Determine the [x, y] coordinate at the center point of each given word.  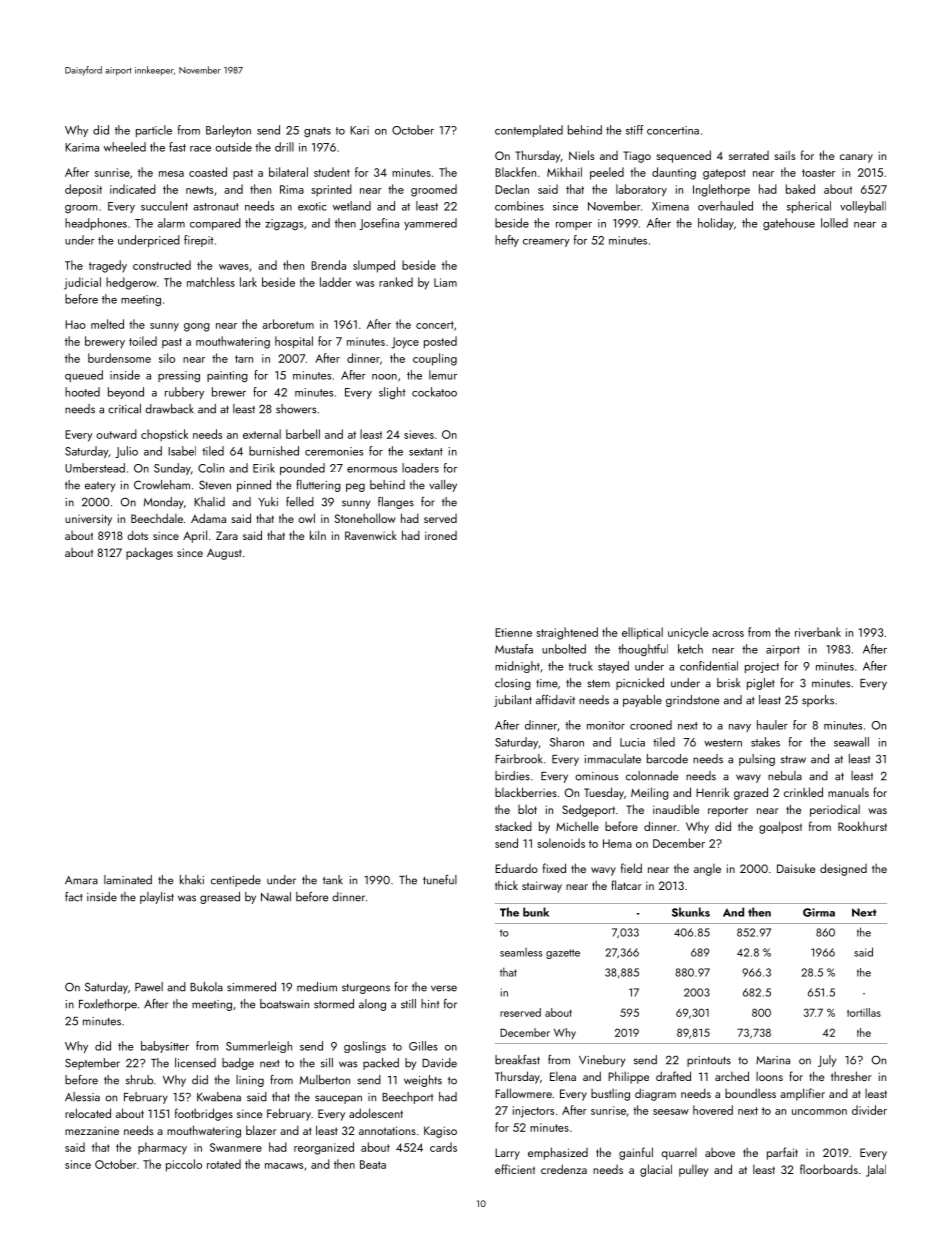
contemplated [529, 131]
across [728, 634]
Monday [164, 503]
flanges [396, 503]
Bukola [206, 987]
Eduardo [516, 868]
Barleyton [228, 131]
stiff [634, 130]
